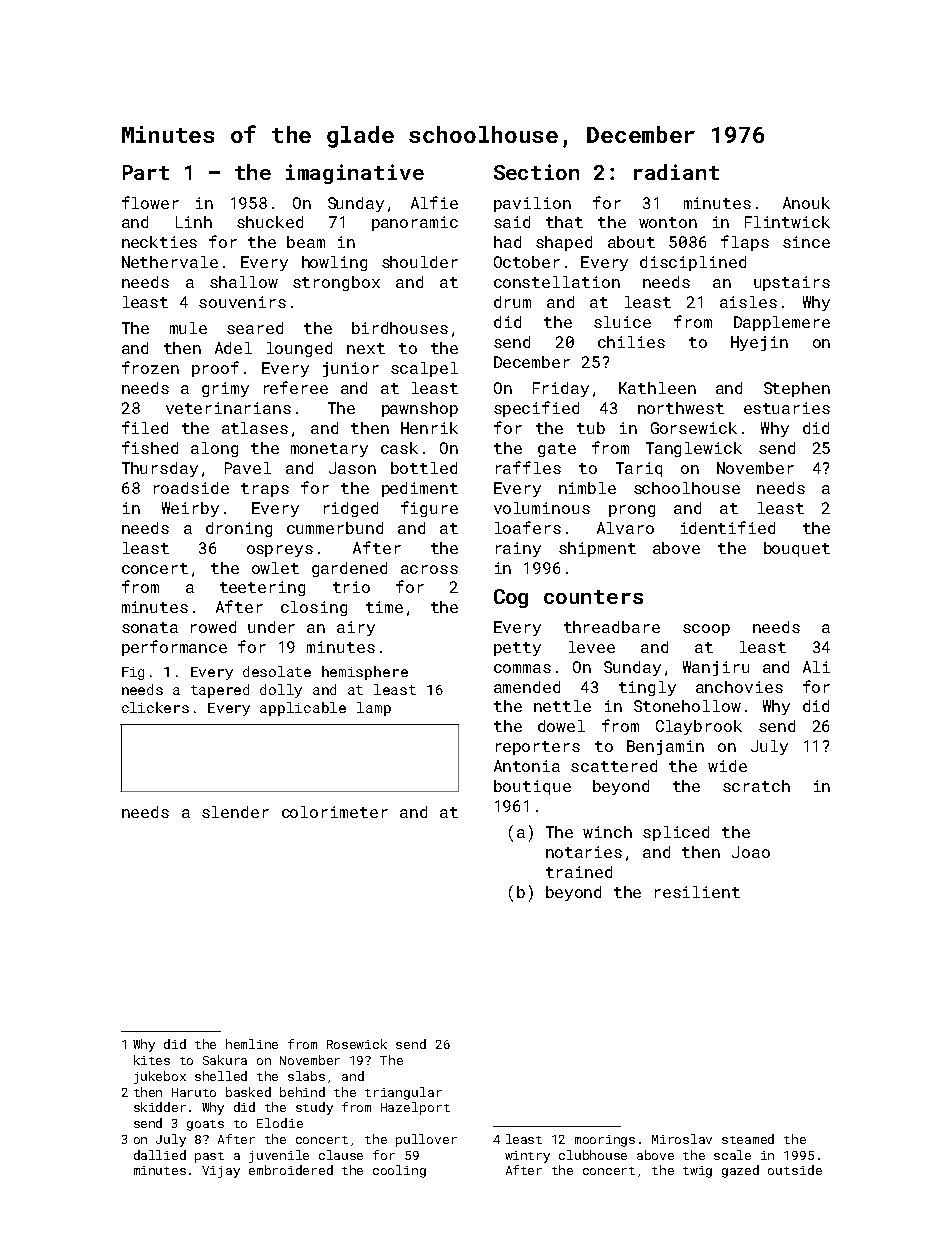 This screenshot has width=952, height=1233. What do you see at coordinates (351, 369) in the screenshot?
I see `junior` at bounding box center [351, 369].
